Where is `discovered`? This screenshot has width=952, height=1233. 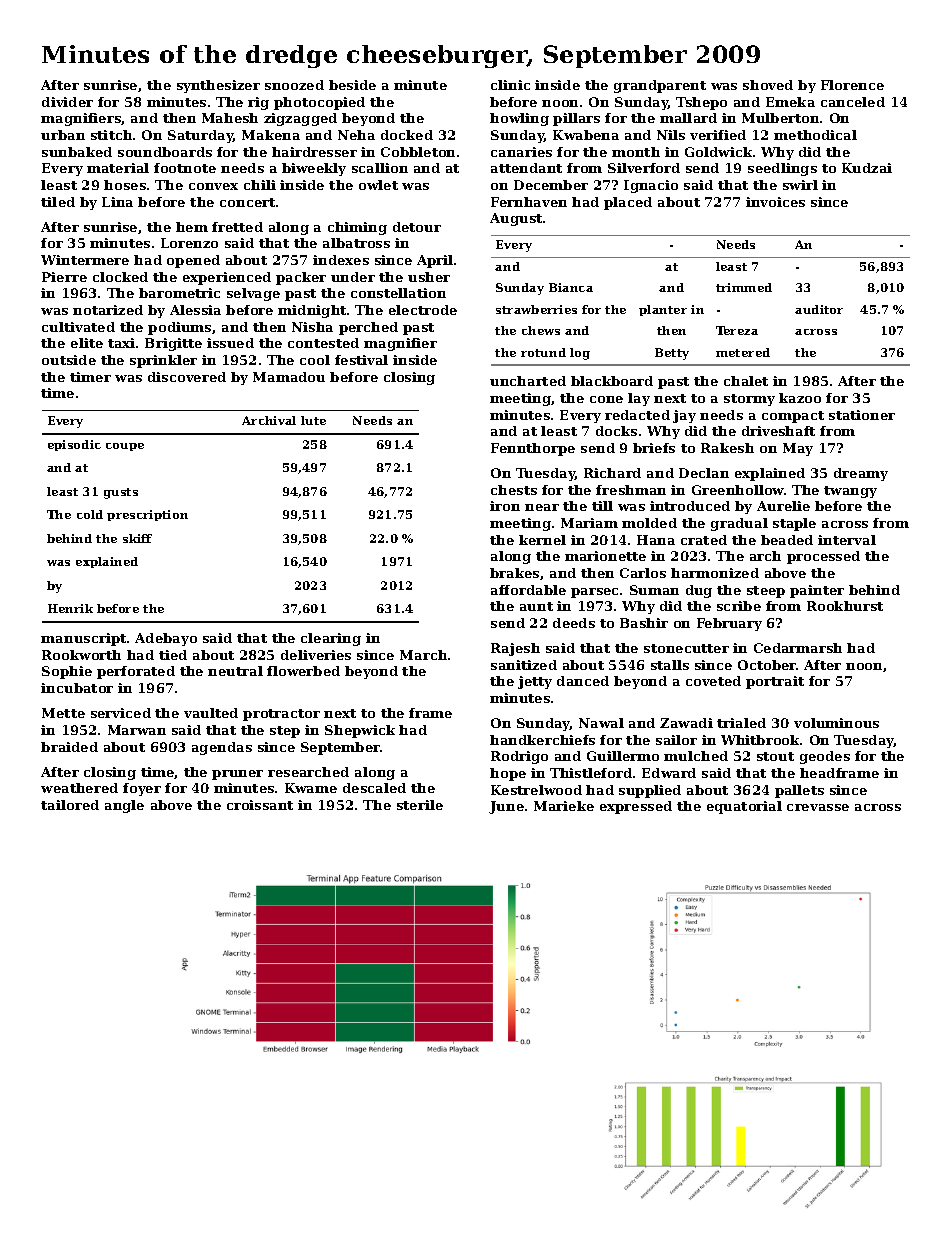
discovered is located at coordinates (187, 377).
